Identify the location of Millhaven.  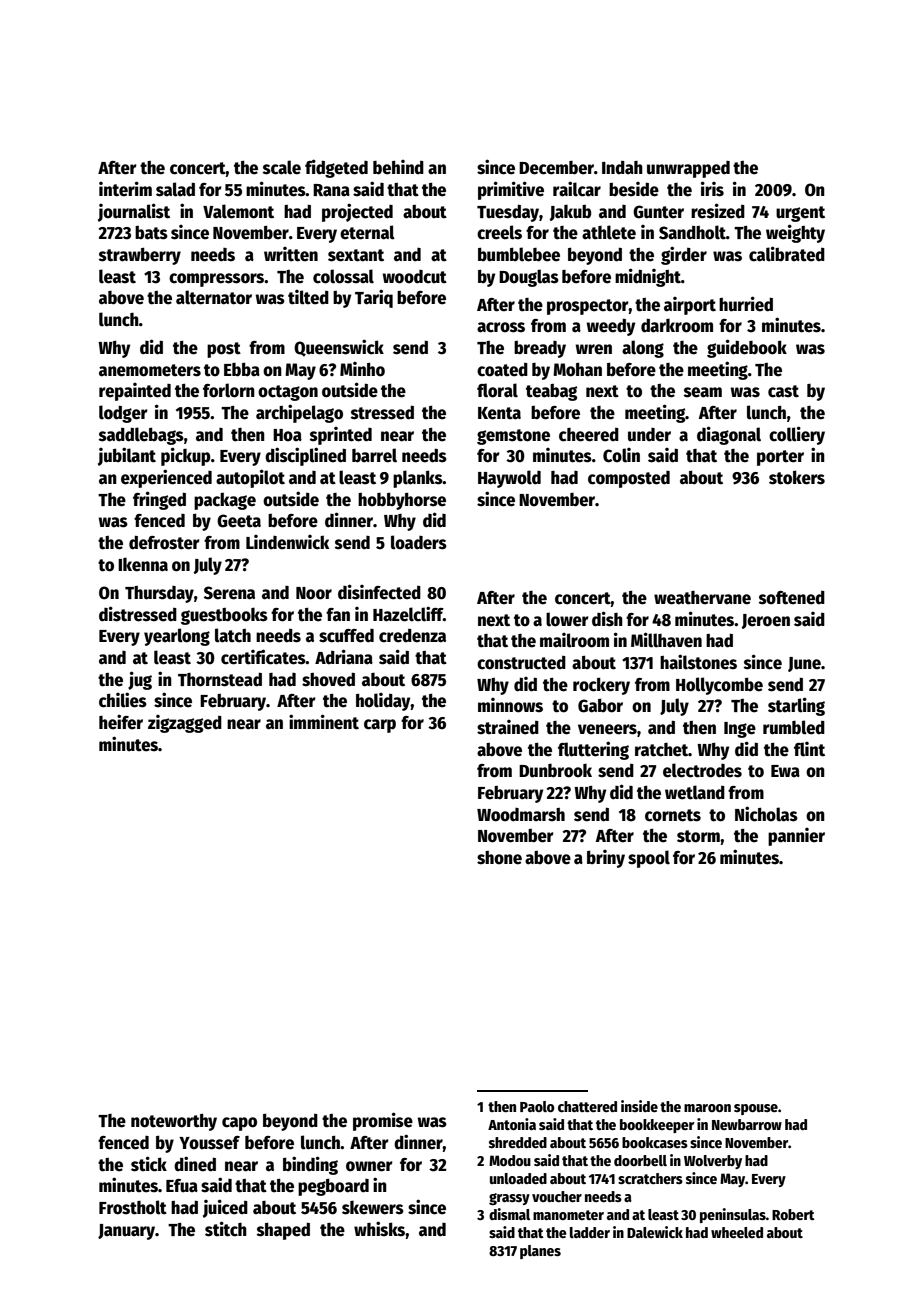
(666, 640).
